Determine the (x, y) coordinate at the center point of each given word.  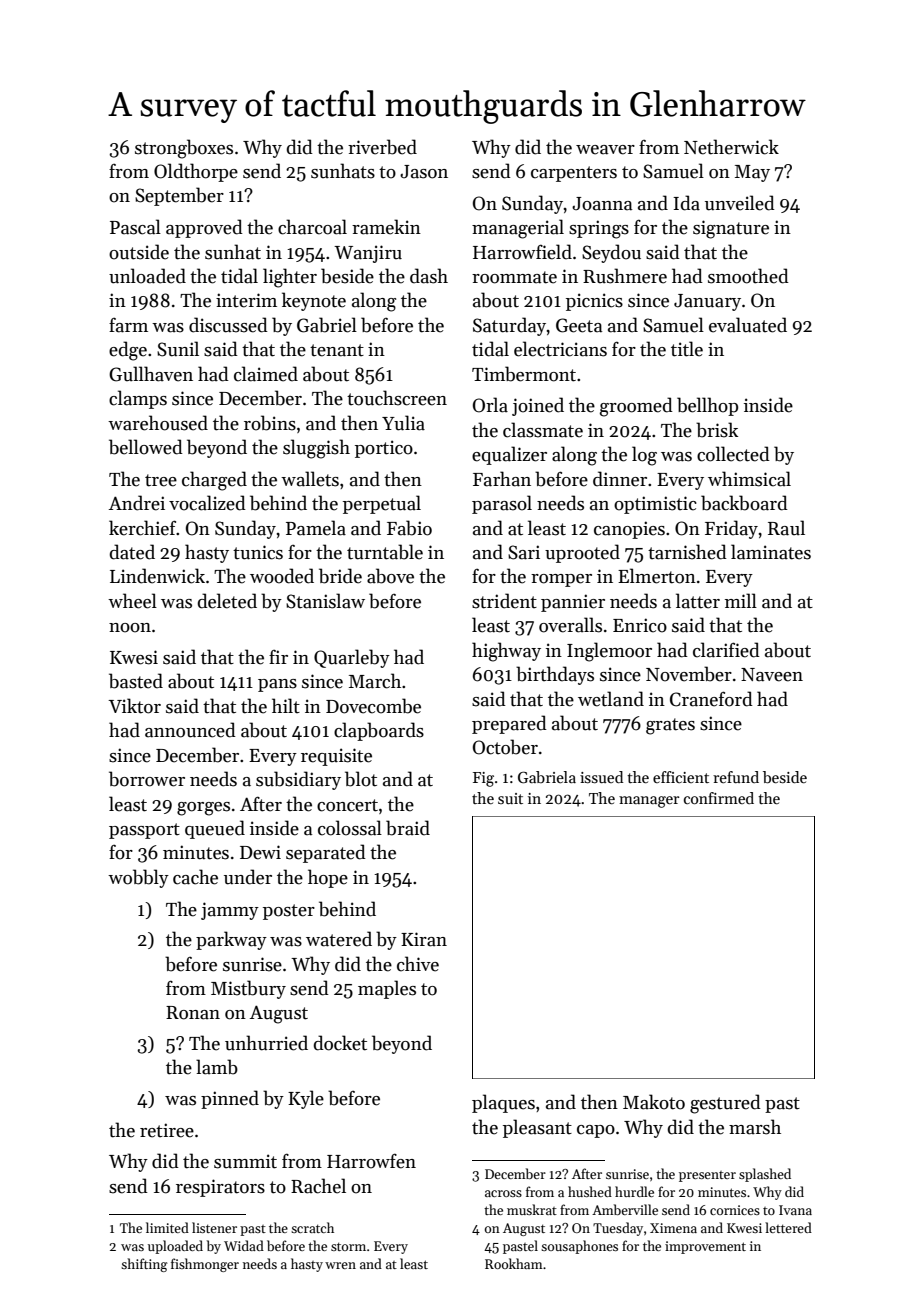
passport (144, 831)
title (687, 349)
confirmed (719, 798)
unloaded (147, 276)
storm (348, 1246)
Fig (483, 779)
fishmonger (205, 1265)
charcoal (312, 227)
